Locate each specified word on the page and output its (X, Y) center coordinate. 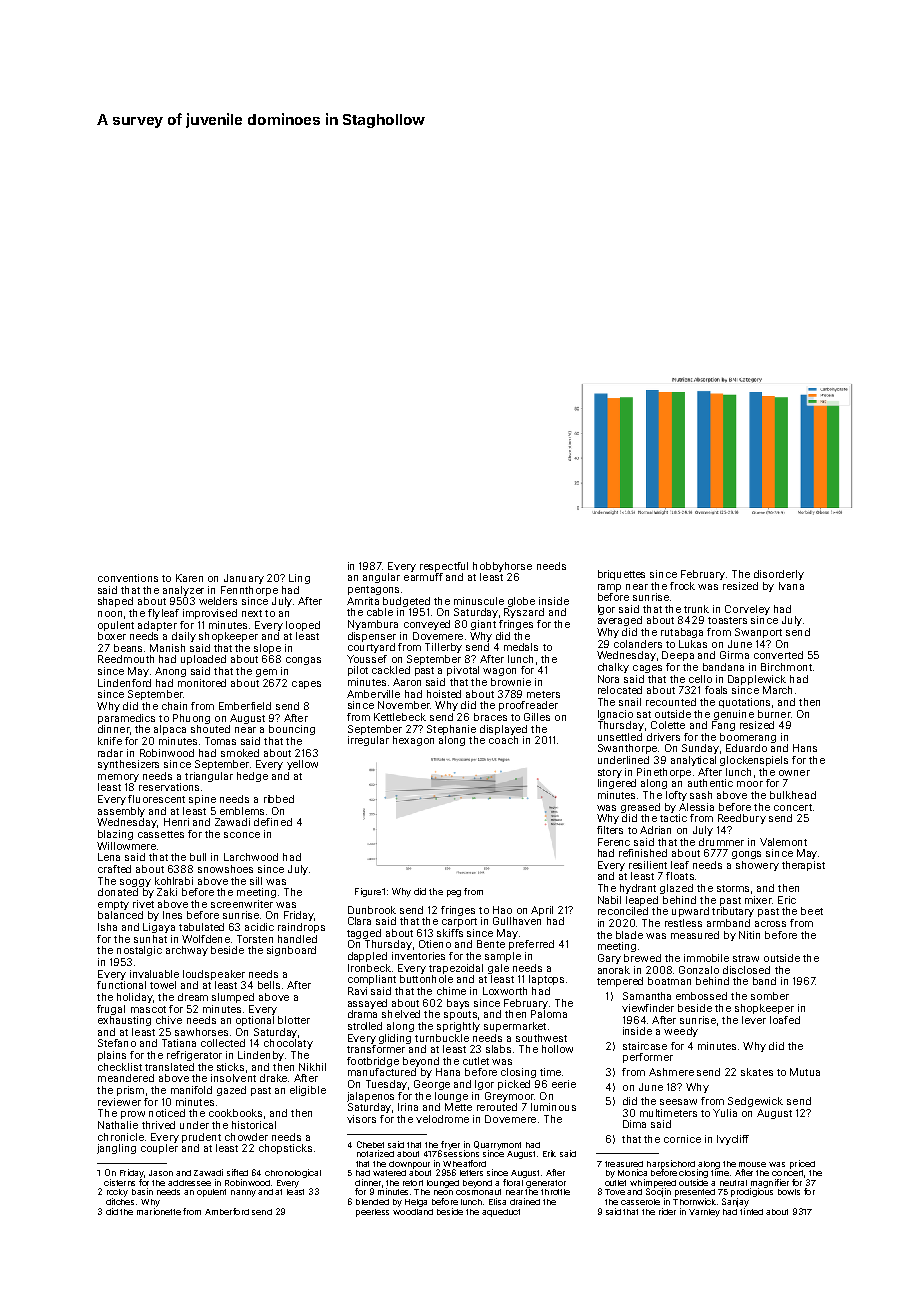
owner (794, 773)
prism (130, 1091)
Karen (189, 578)
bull (198, 857)
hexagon (413, 741)
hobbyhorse (502, 567)
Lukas (693, 644)
